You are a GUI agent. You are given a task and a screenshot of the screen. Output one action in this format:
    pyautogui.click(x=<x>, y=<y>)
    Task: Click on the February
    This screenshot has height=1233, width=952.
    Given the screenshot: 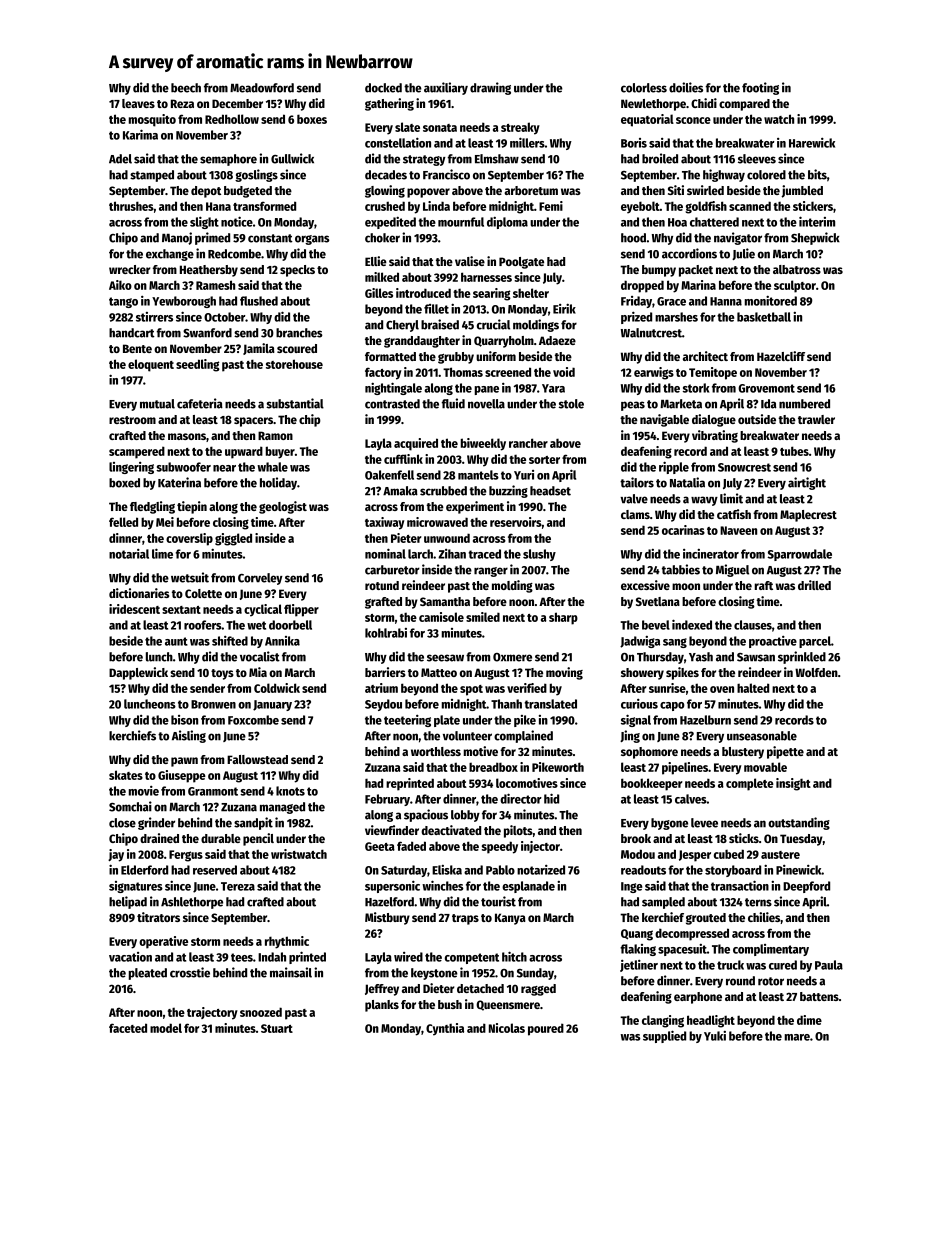 What is the action you would take?
    pyautogui.click(x=387, y=800)
